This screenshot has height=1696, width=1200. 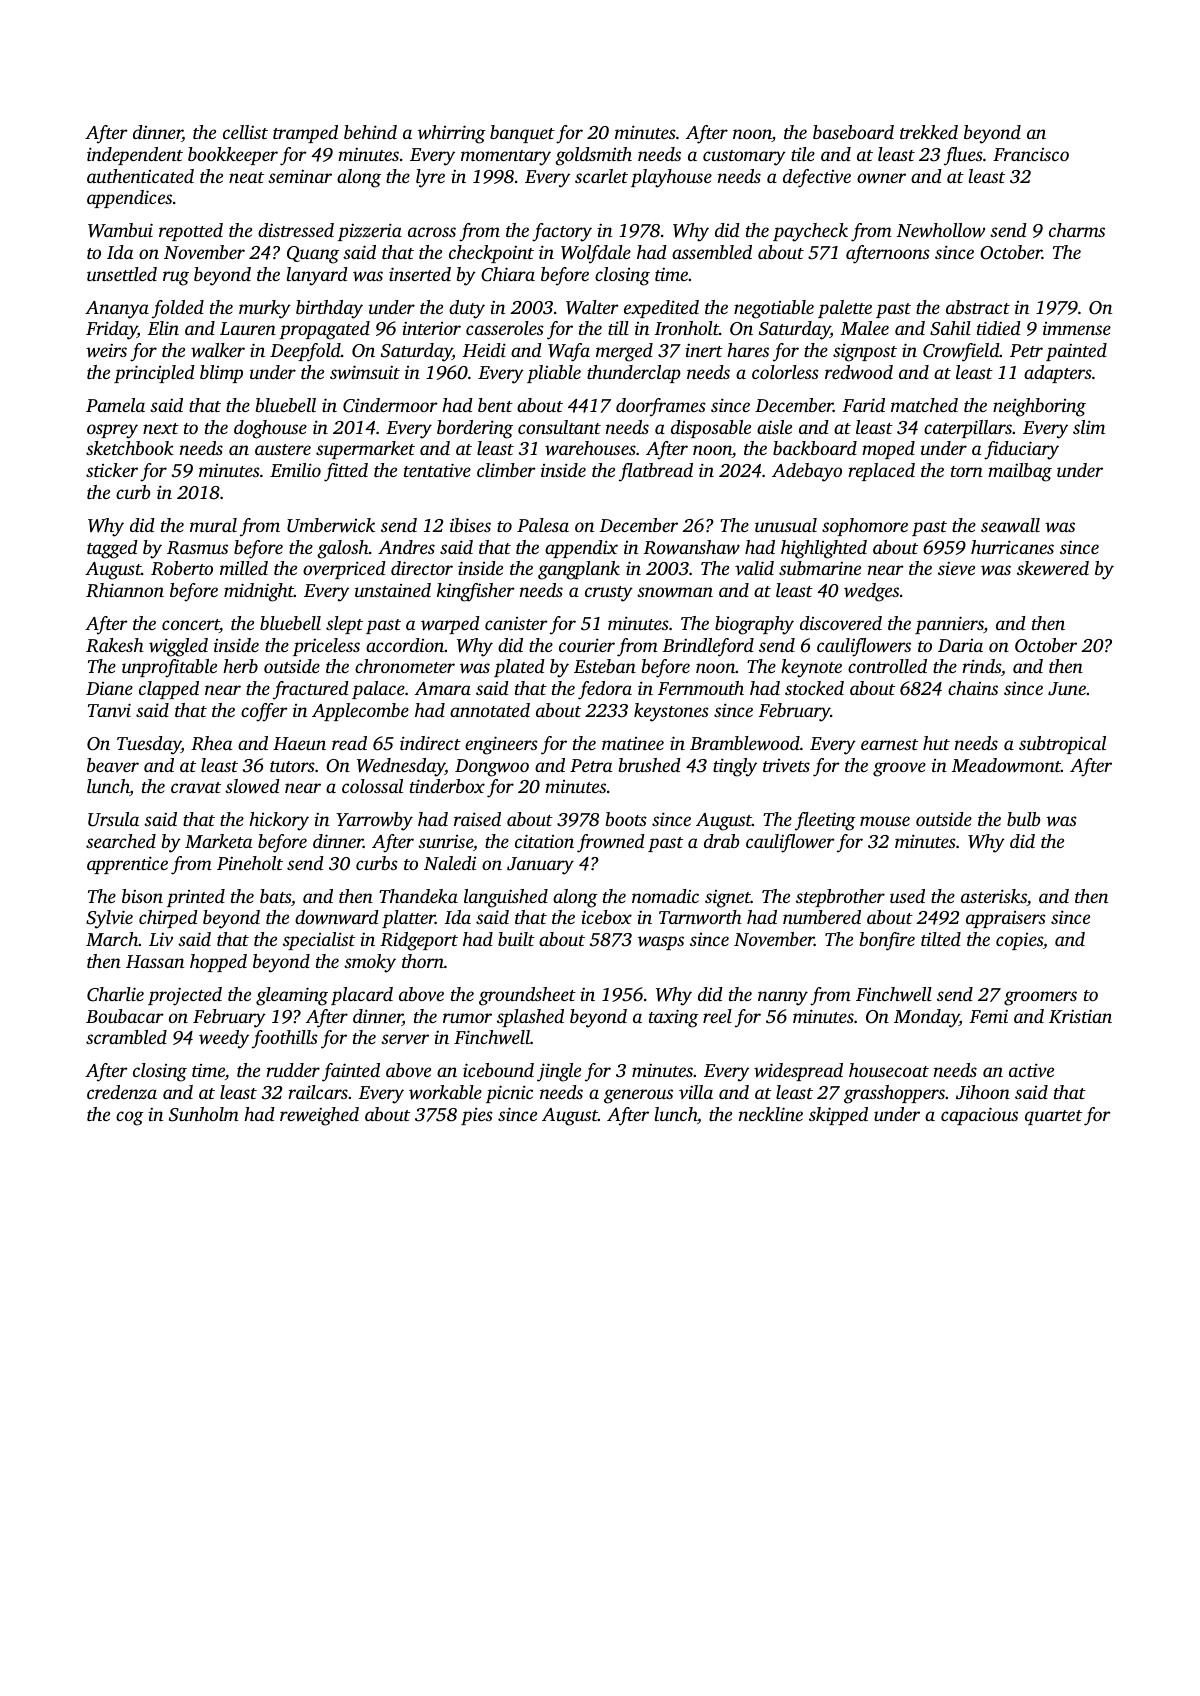 I want to click on downward, so click(x=337, y=917).
